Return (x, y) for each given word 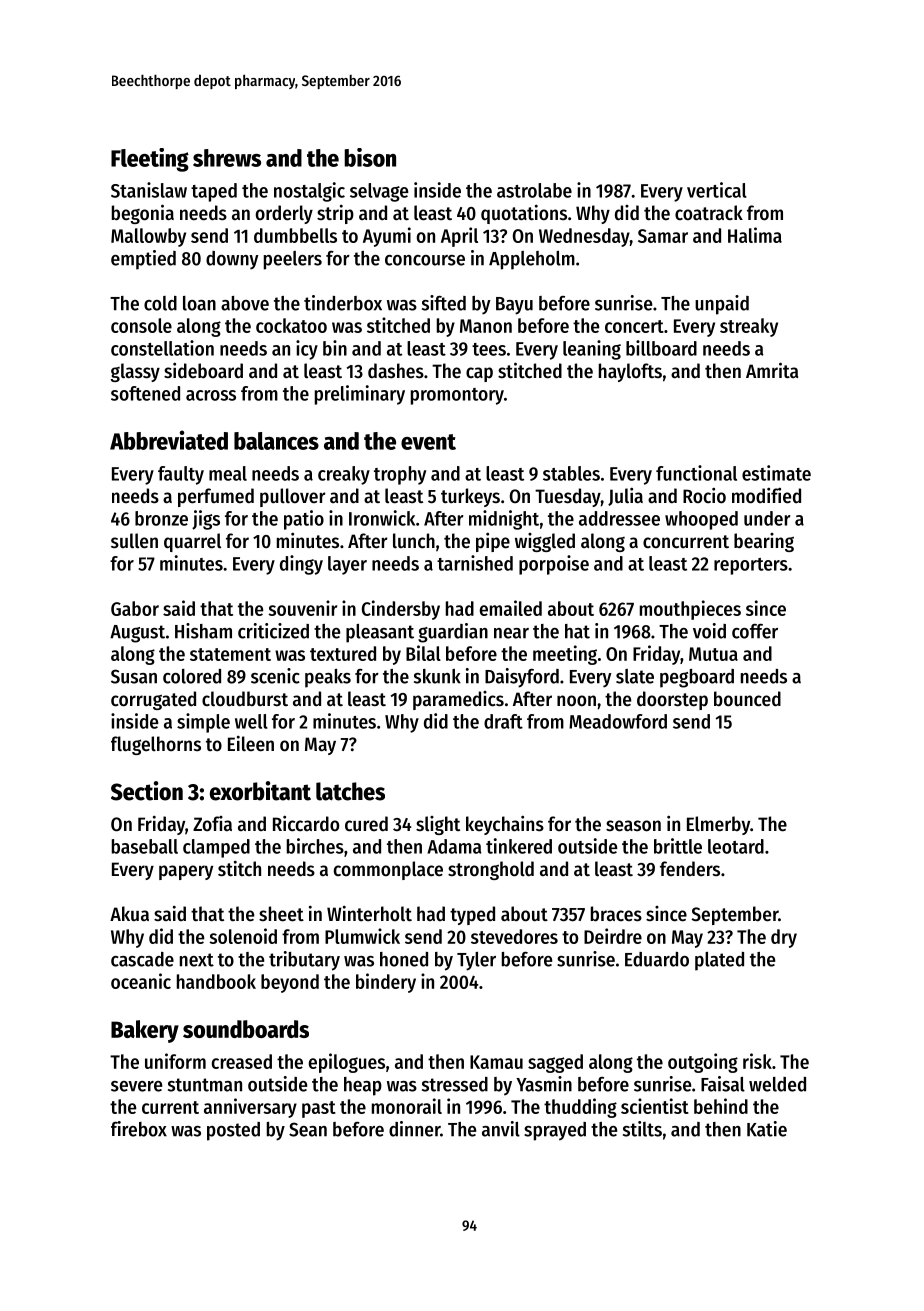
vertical (717, 190)
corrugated (153, 700)
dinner (414, 1129)
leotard (736, 846)
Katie (767, 1129)
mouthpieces (690, 610)
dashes (396, 371)
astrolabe (534, 190)
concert (634, 326)
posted (233, 1131)
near (511, 633)
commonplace (388, 870)
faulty (181, 475)
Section (147, 791)
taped (214, 192)
